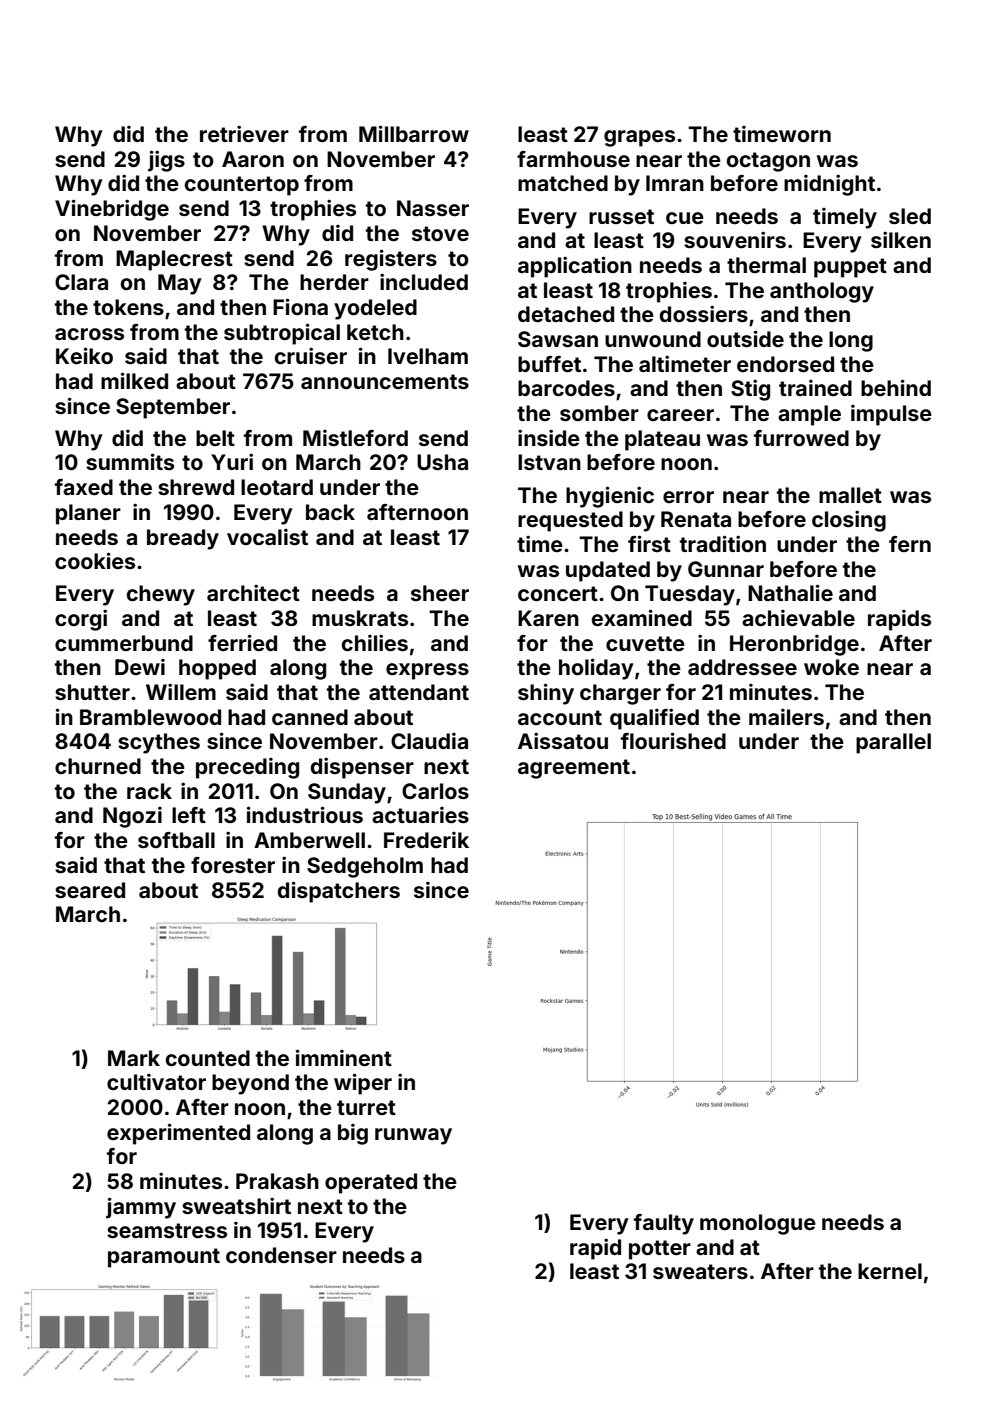 The height and width of the screenshot is (1403, 987). What do you see at coordinates (375, 309) in the screenshot?
I see `yodeled` at bounding box center [375, 309].
